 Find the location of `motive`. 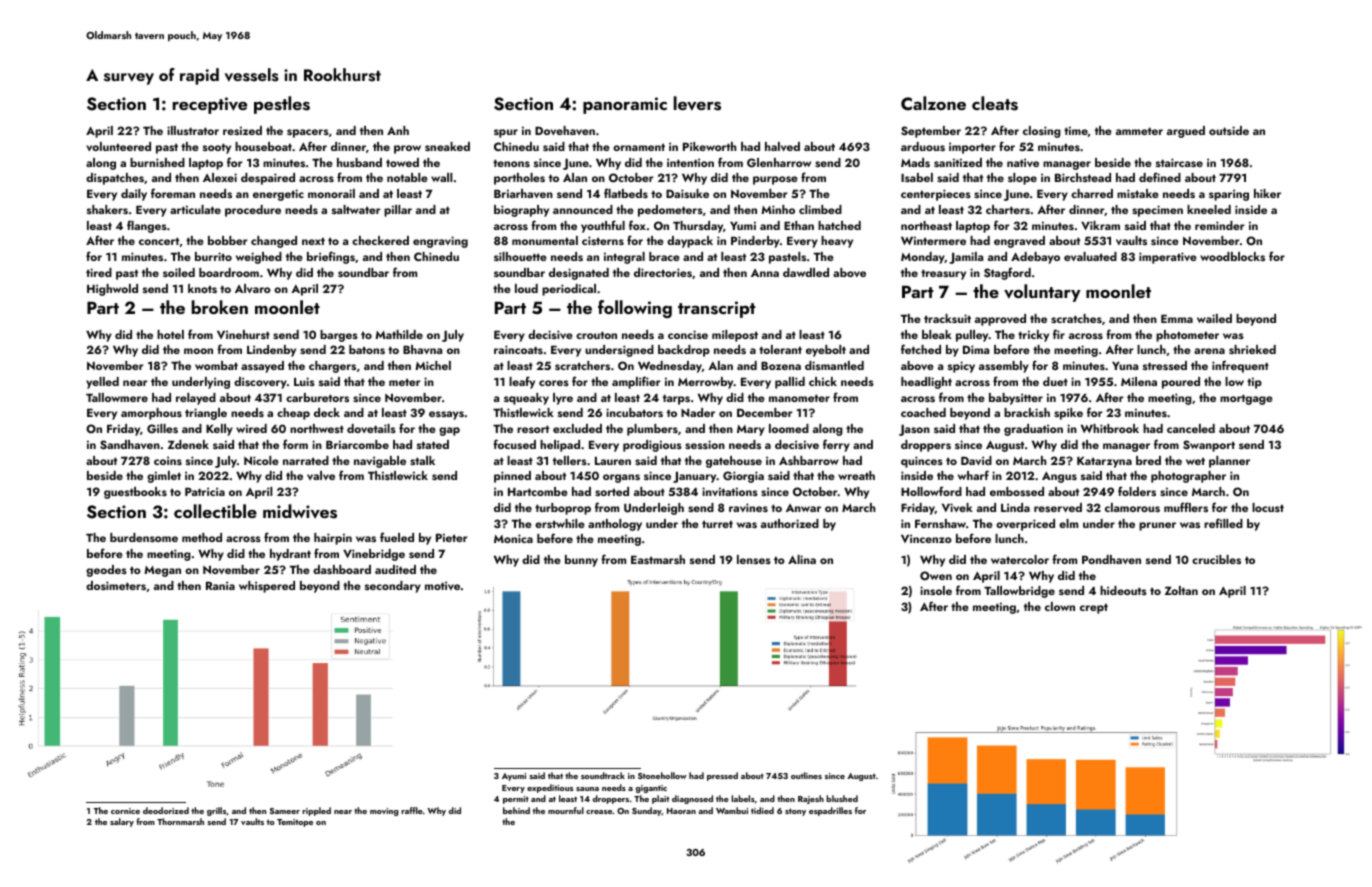

motive is located at coordinates (442, 585).
